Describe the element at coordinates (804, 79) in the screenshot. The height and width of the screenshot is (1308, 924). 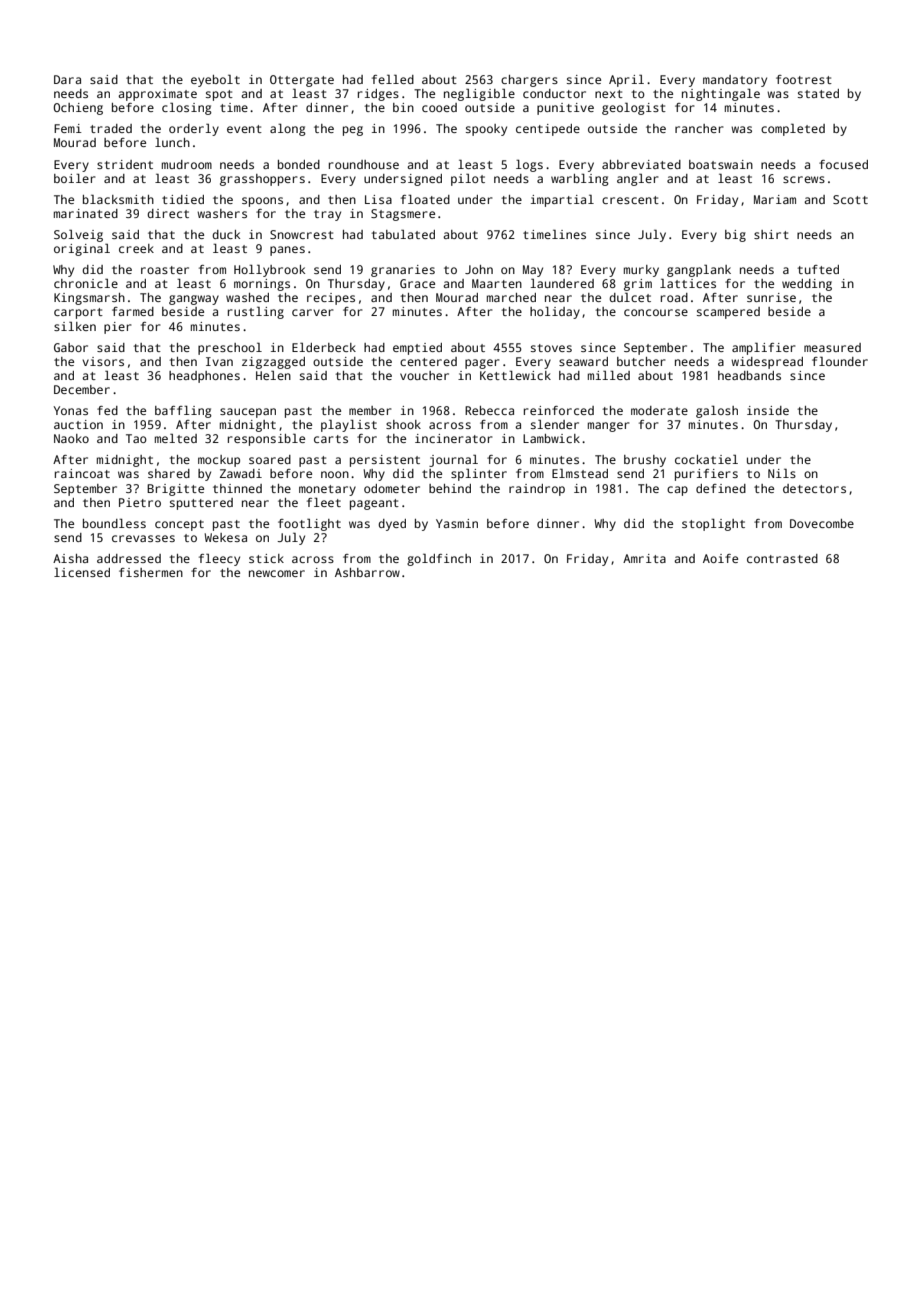
I see `footrest` at that location.
